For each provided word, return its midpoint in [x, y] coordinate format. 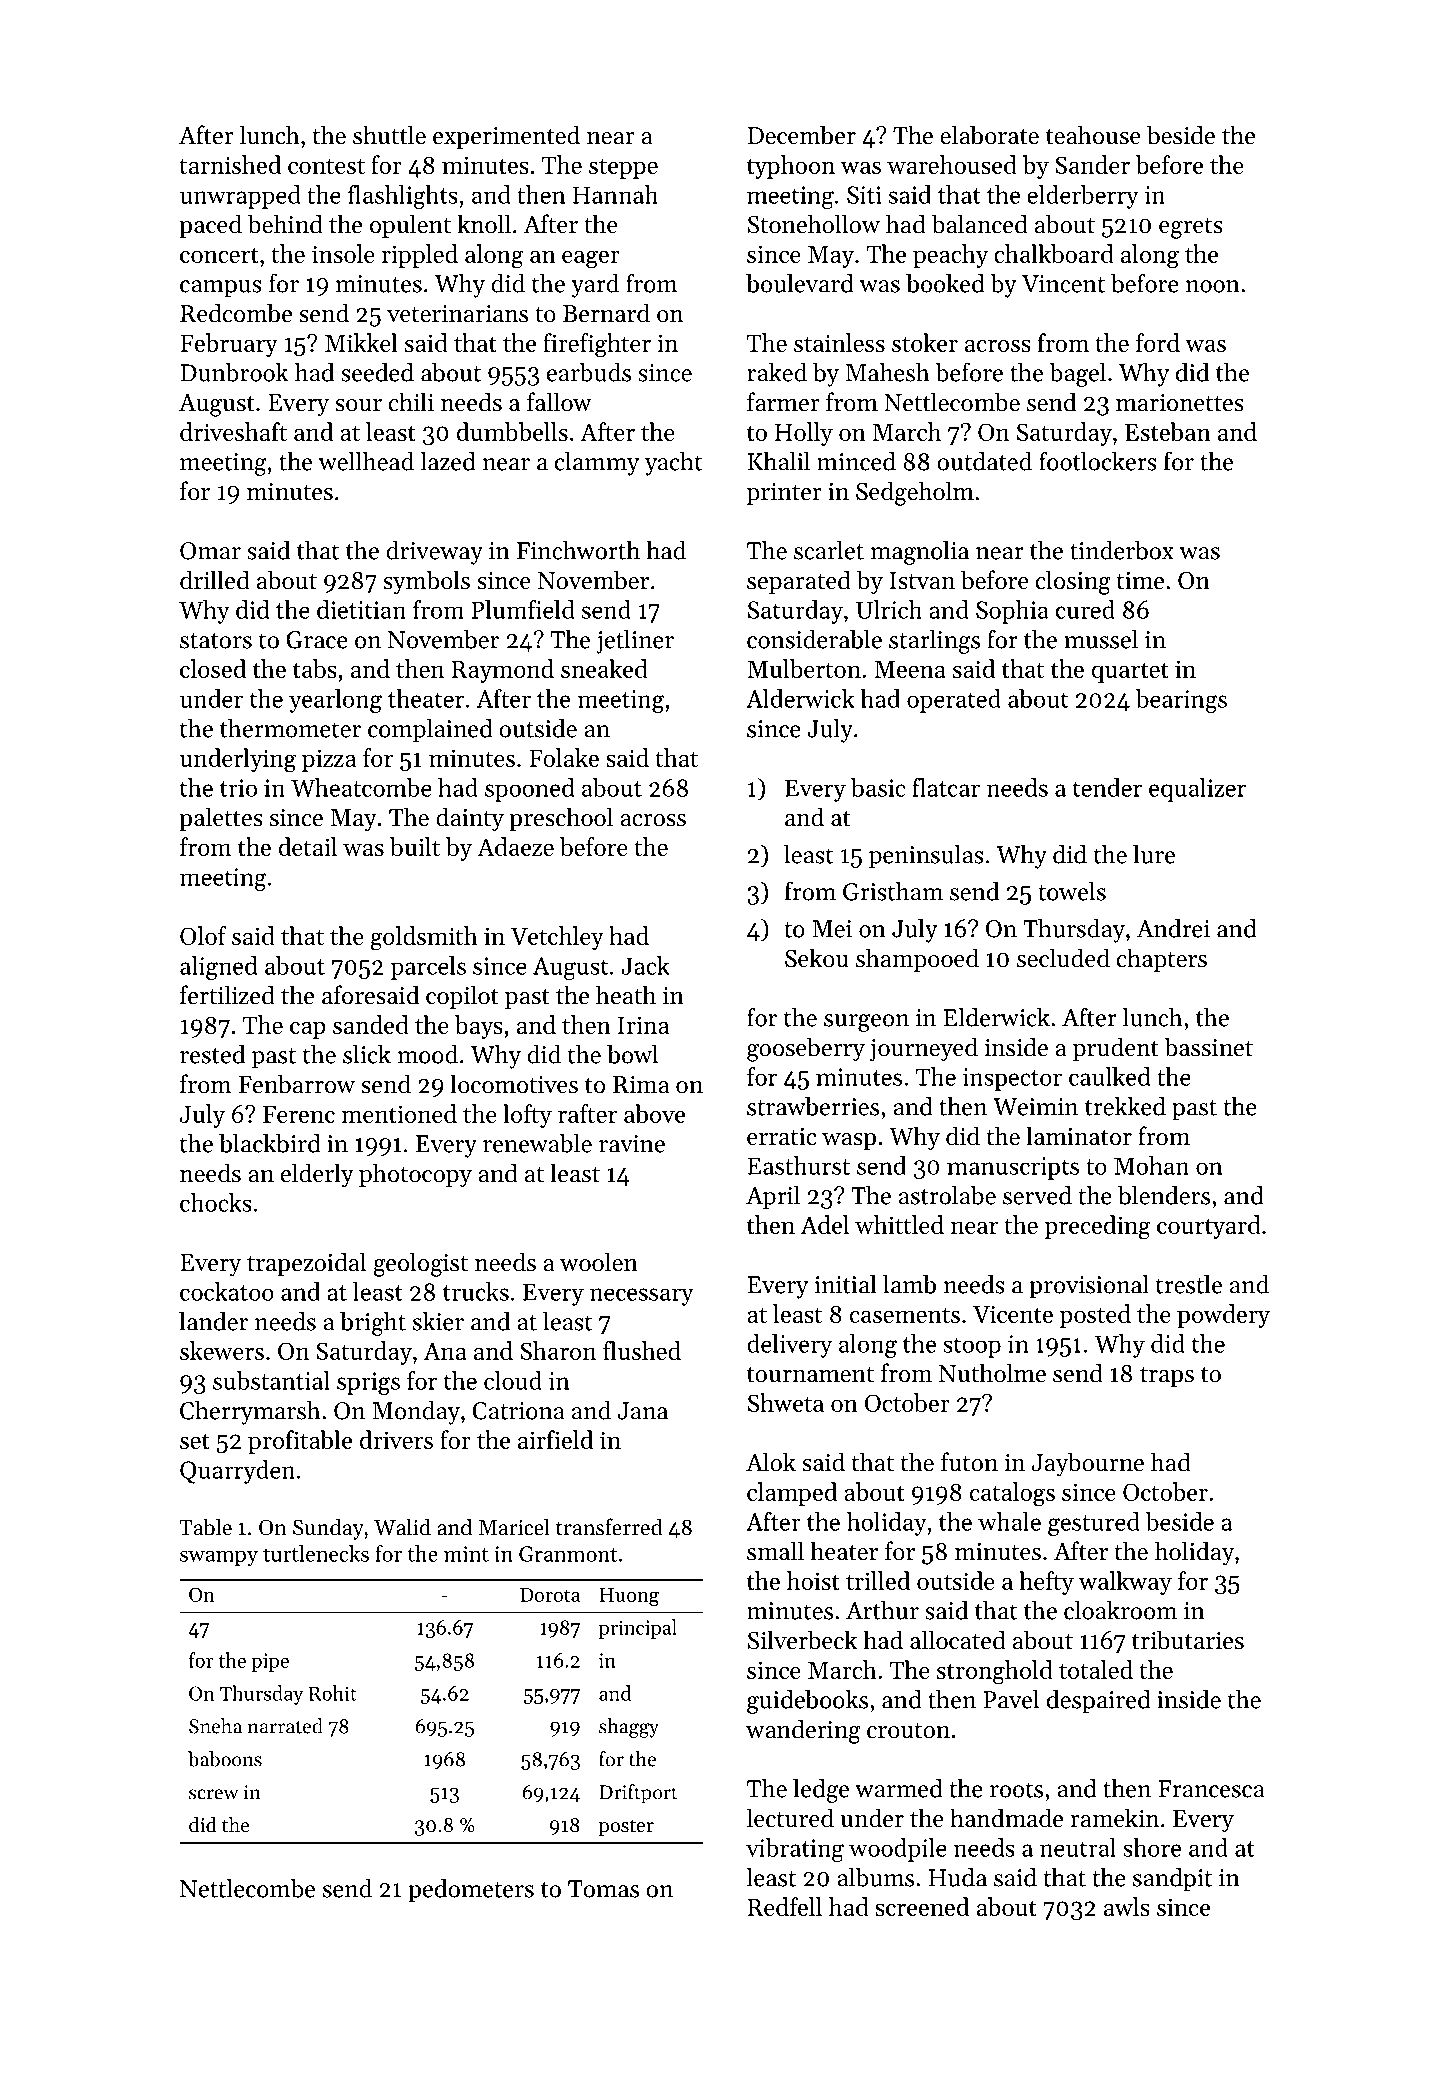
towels [1072, 891]
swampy [219, 1558]
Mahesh [888, 372]
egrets [1191, 228]
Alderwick [800, 698]
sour [358, 405]
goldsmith [424, 938]
